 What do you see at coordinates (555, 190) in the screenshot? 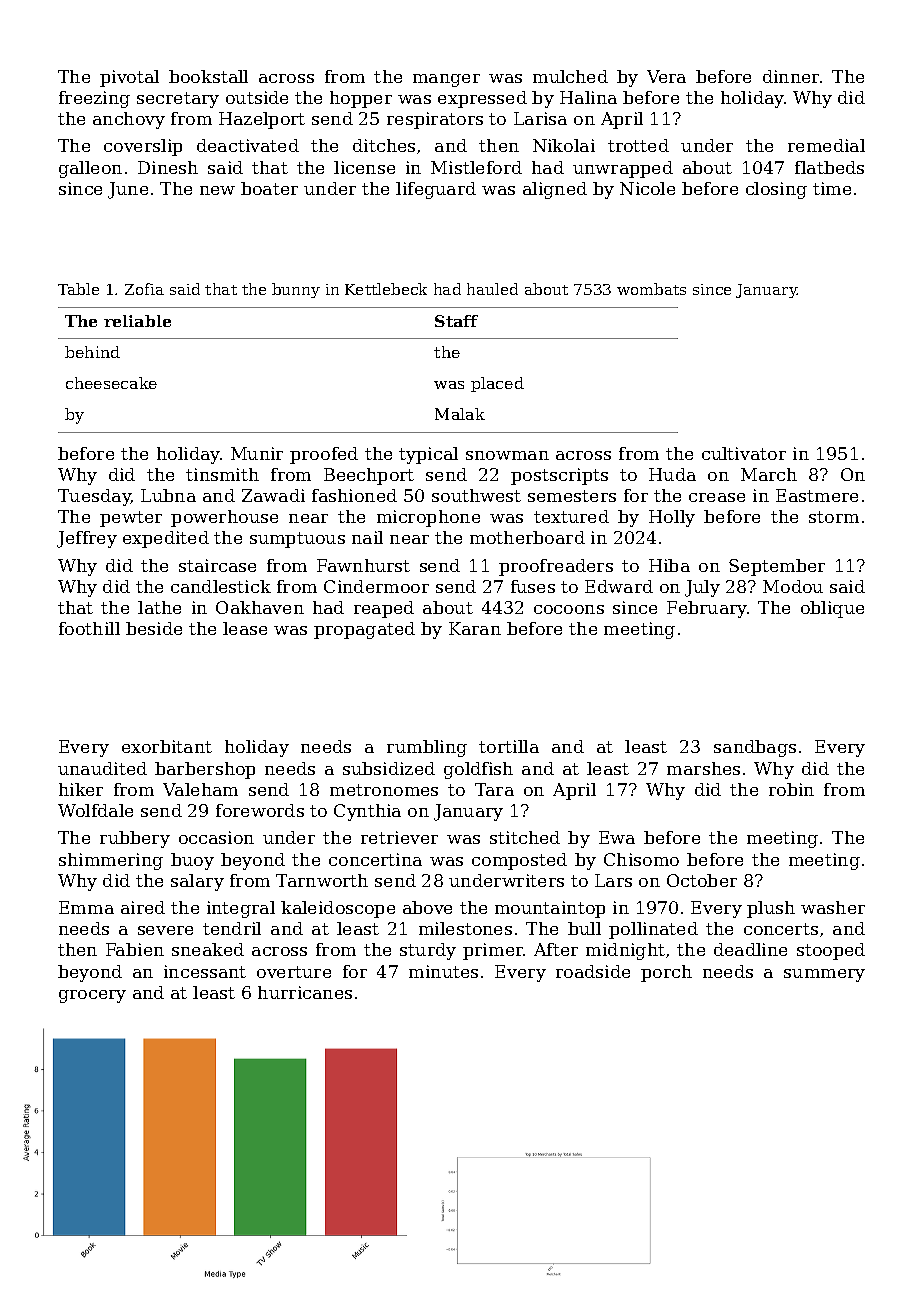
I see `aligned` at bounding box center [555, 190].
